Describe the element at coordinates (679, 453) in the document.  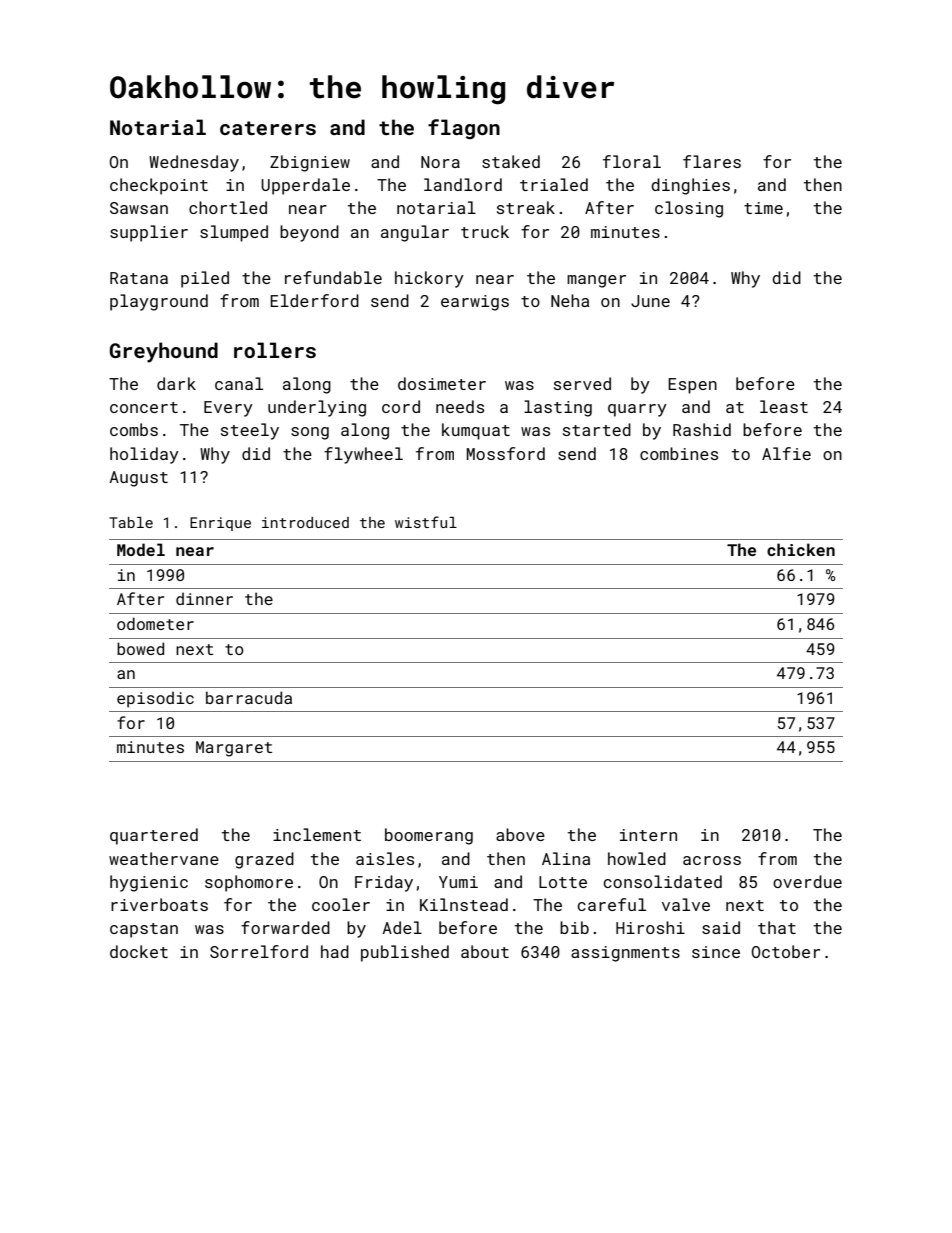
I see `combines` at that location.
